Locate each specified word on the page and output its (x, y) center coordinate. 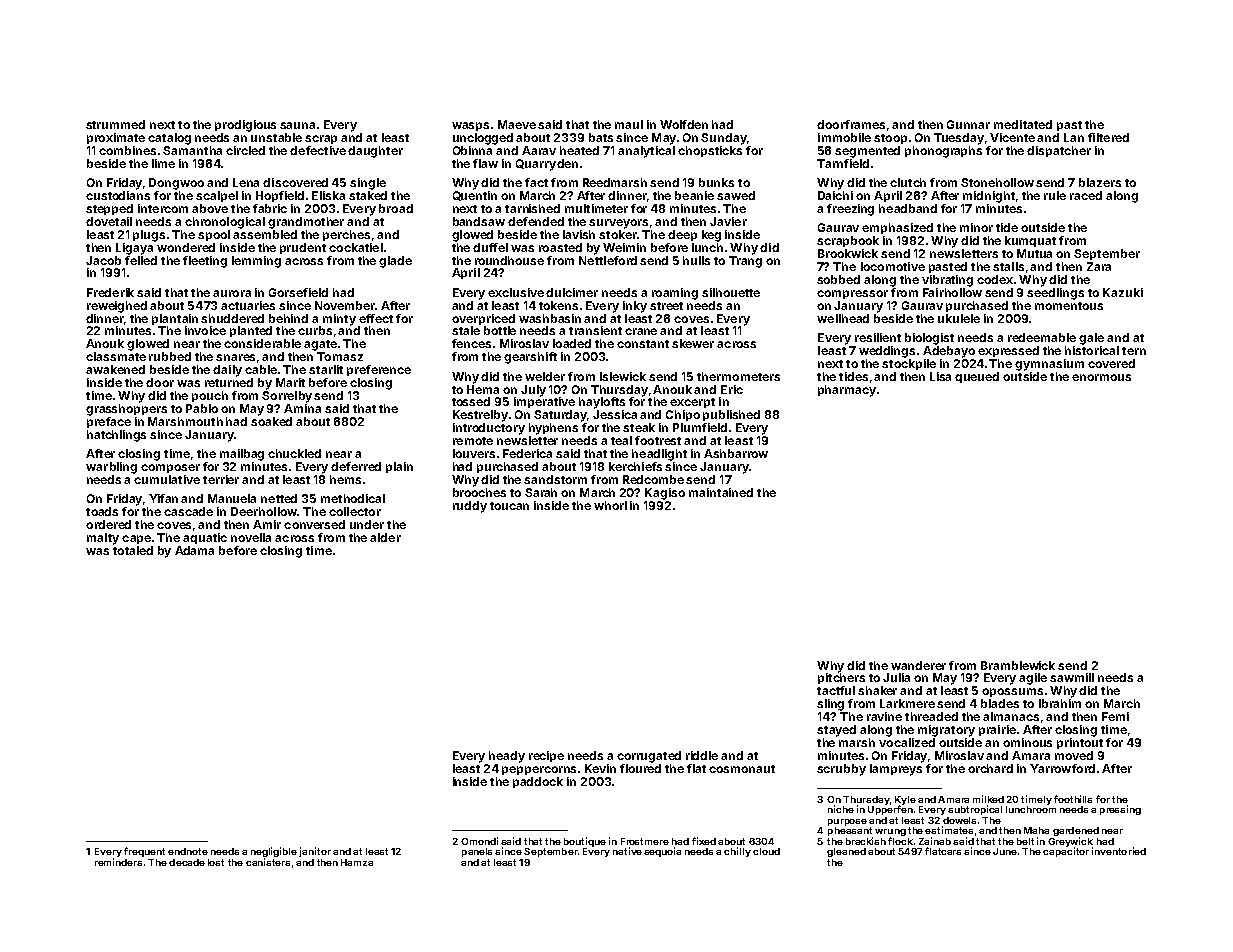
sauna (297, 125)
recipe (546, 756)
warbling (111, 468)
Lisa (940, 376)
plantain (175, 319)
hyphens (553, 429)
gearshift (530, 358)
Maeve (517, 124)
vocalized (907, 742)
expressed (1008, 351)
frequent (144, 852)
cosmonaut (742, 769)
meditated (1023, 124)
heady (507, 757)
